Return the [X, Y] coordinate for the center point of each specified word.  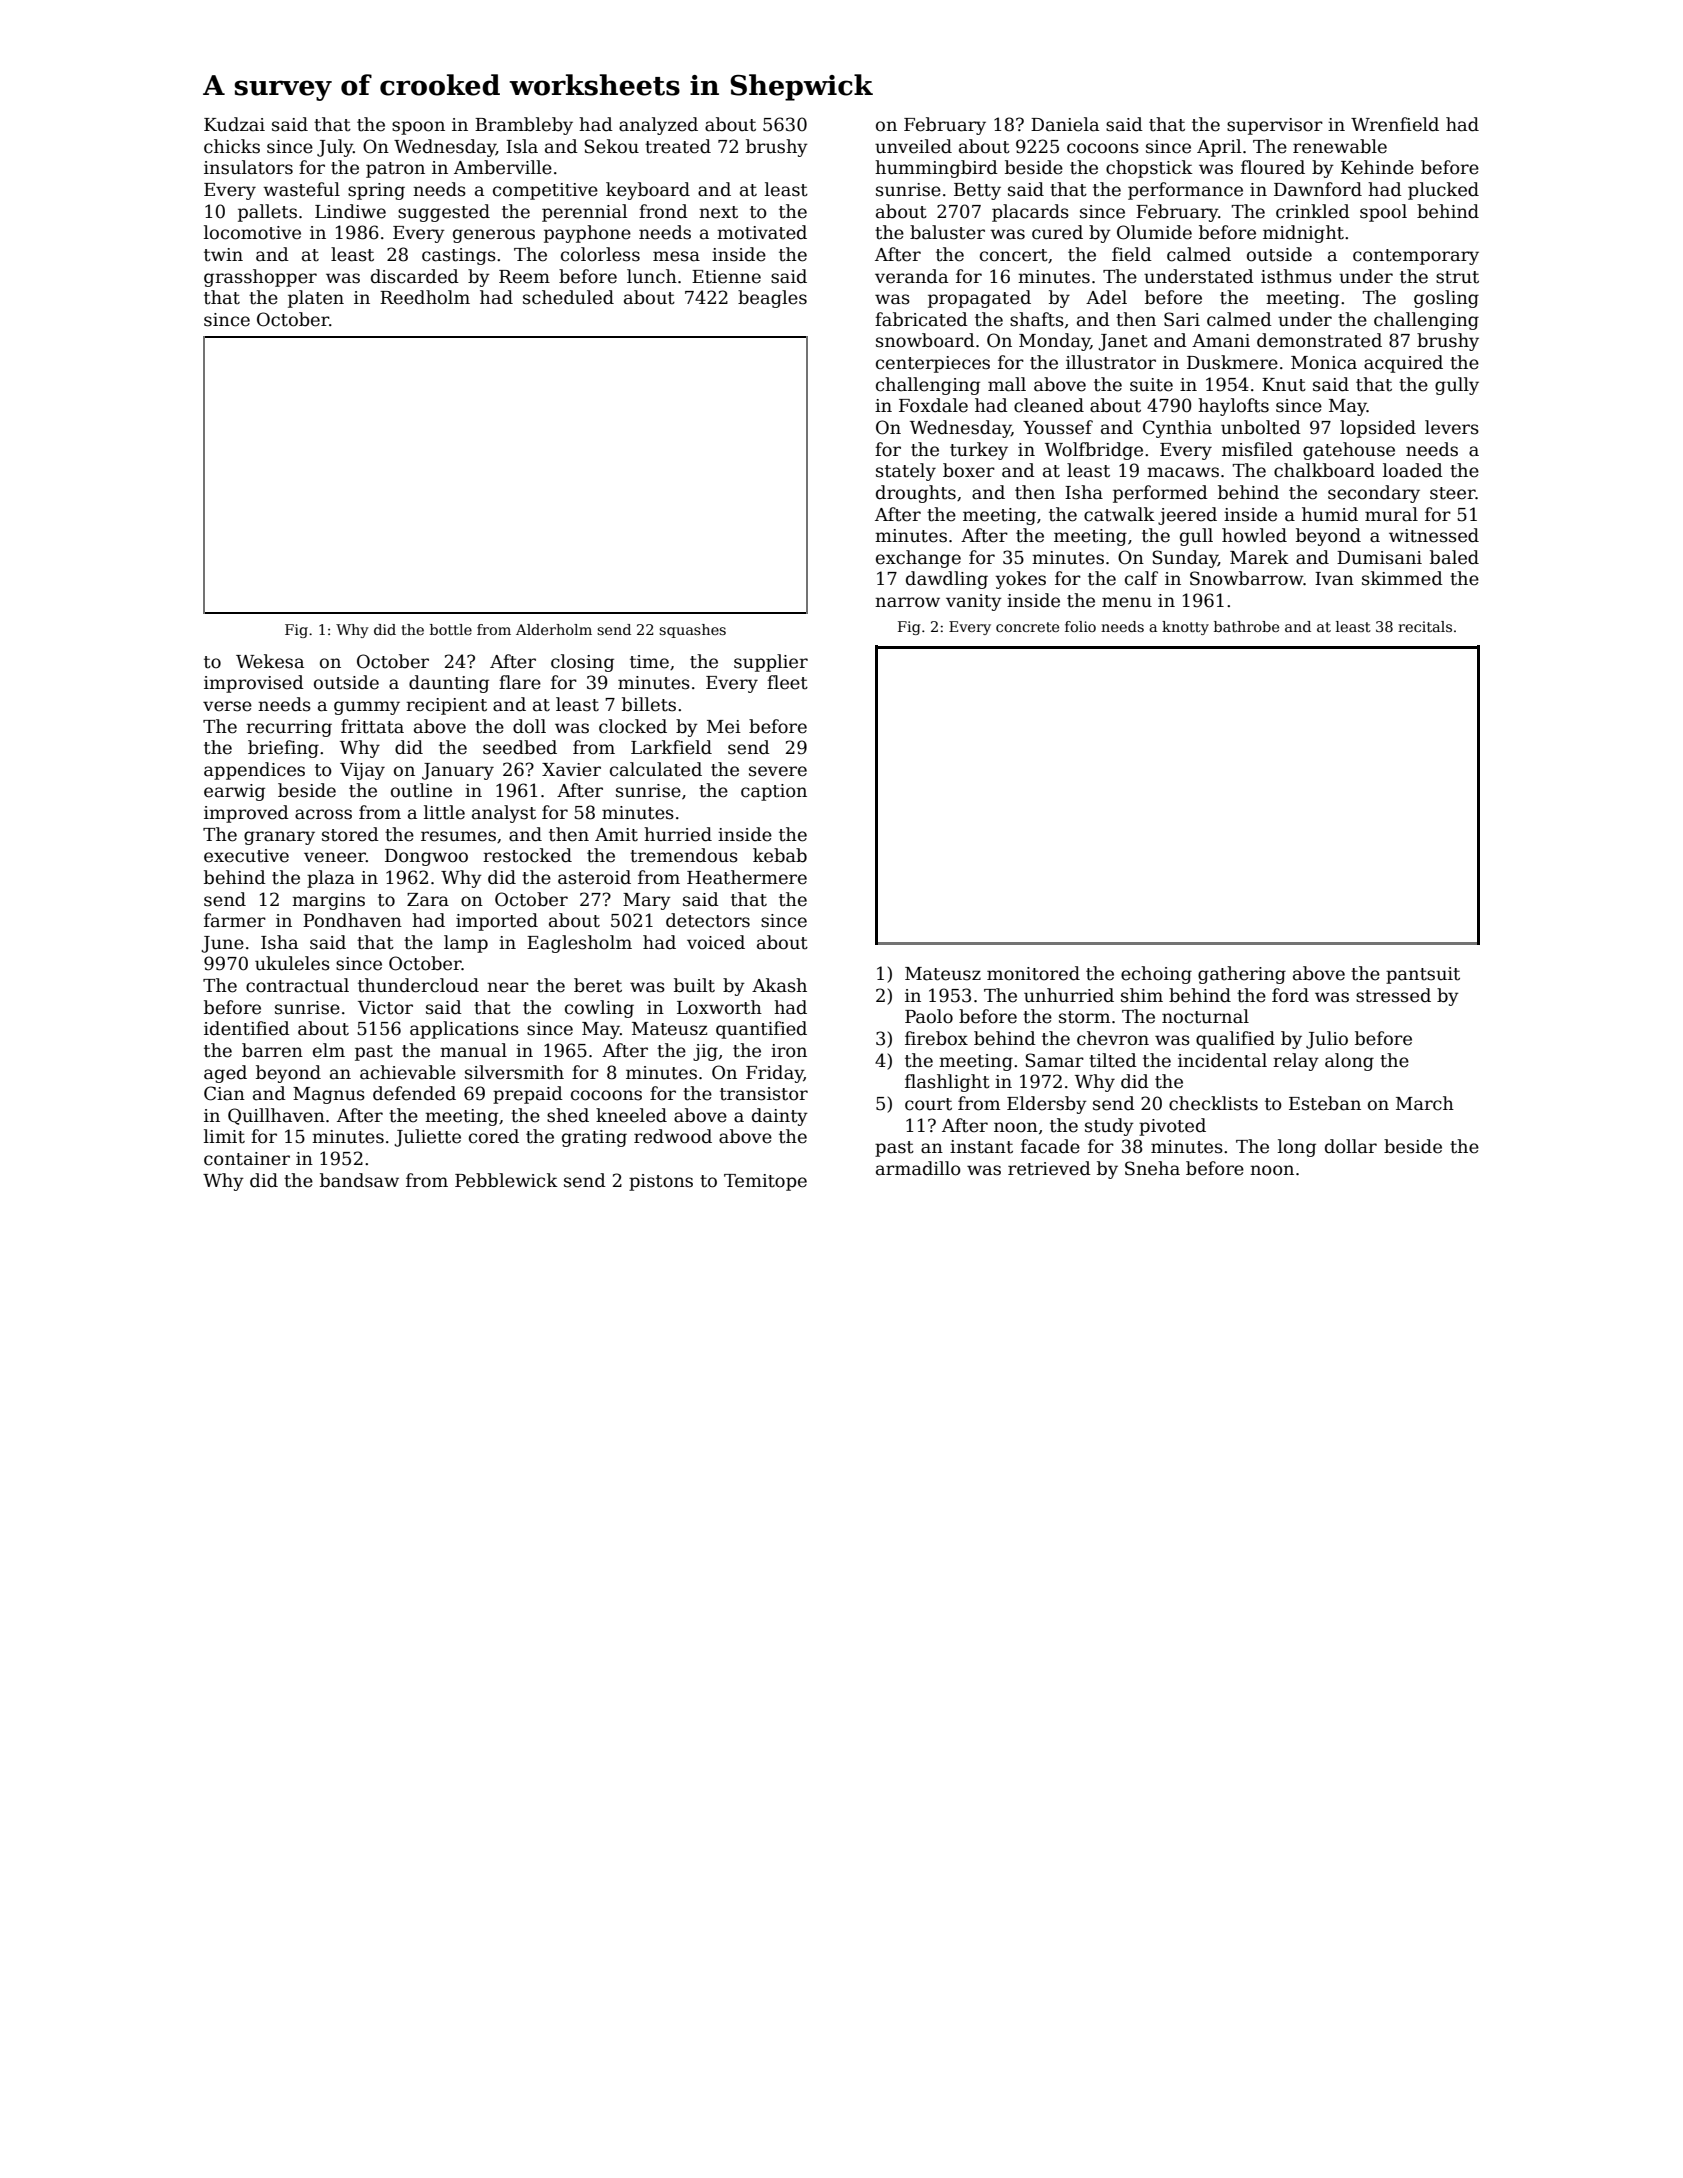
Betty [977, 191]
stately [906, 472]
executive [246, 856]
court [928, 1104]
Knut [1284, 385]
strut [1457, 277]
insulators [248, 167]
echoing [1156, 975]
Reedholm [425, 297]
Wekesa [270, 661]
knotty [1185, 628]
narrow [907, 602]
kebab [780, 855]
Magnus [329, 1095]
